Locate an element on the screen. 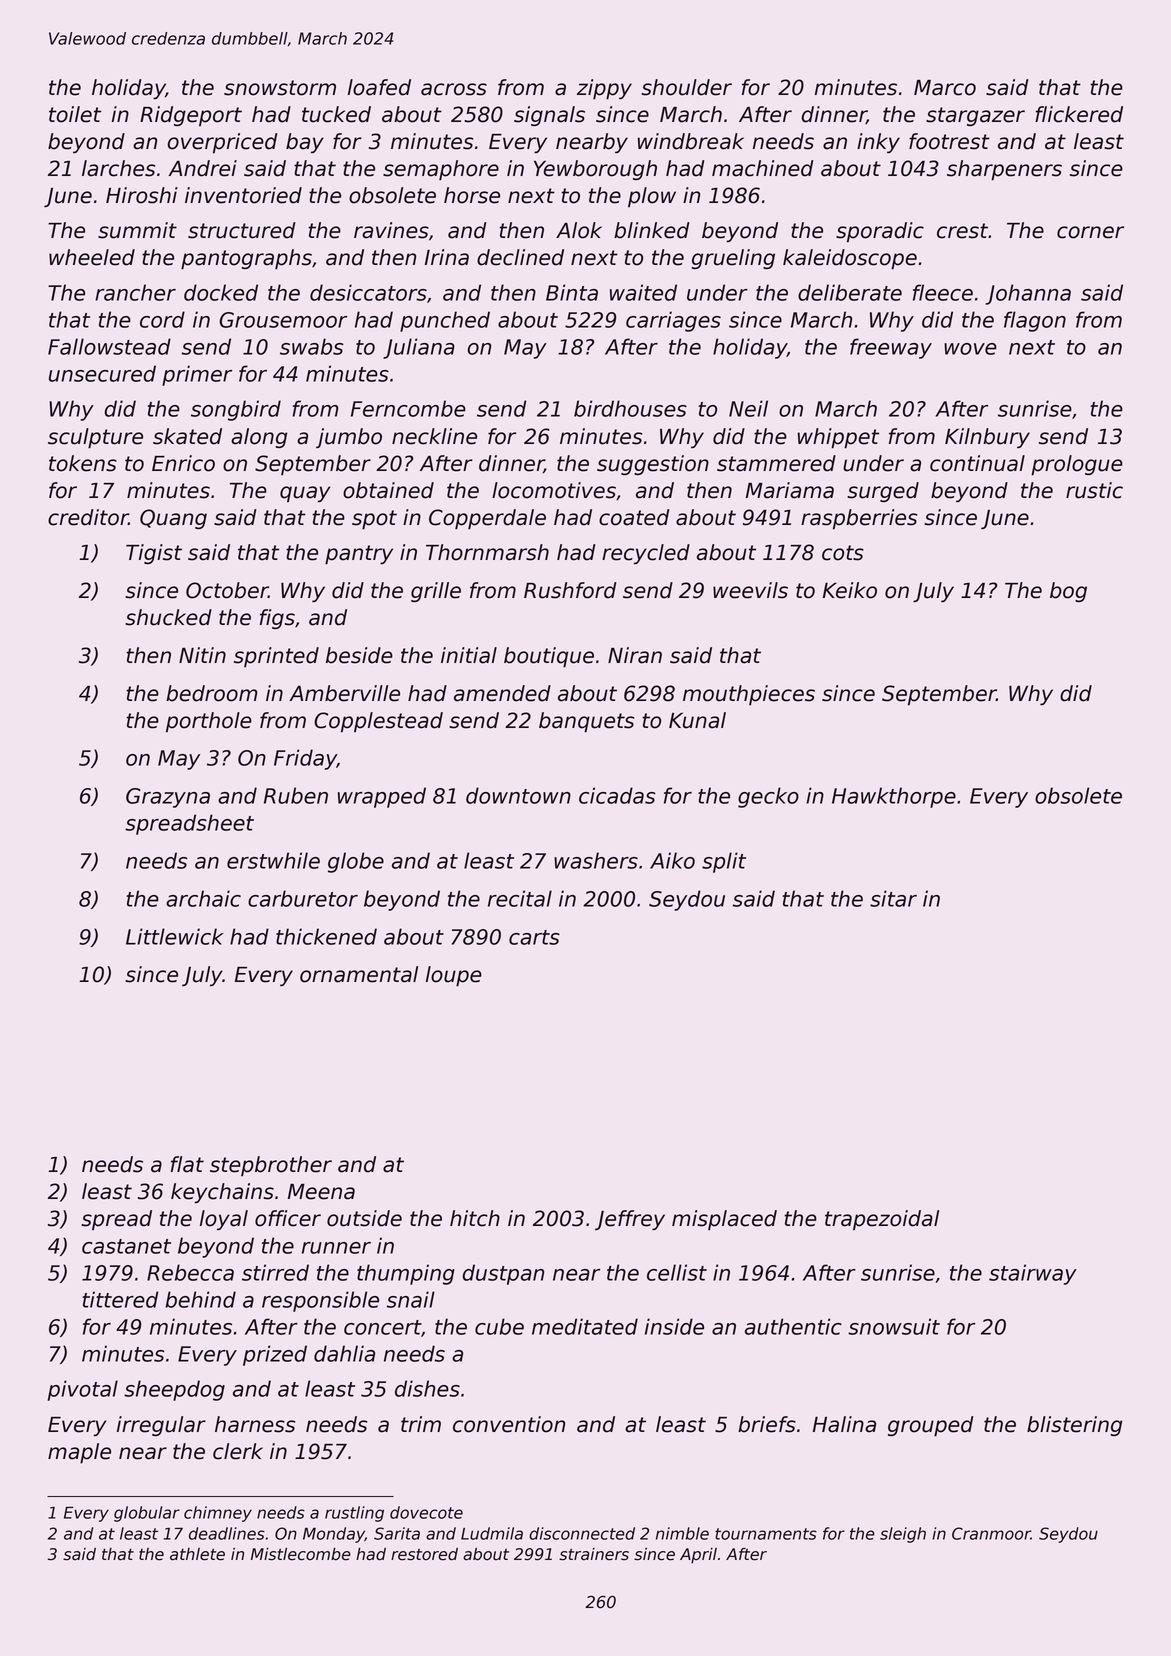 The width and height of the screenshot is (1171, 1656). Marco is located at coordinates (945, 88).
